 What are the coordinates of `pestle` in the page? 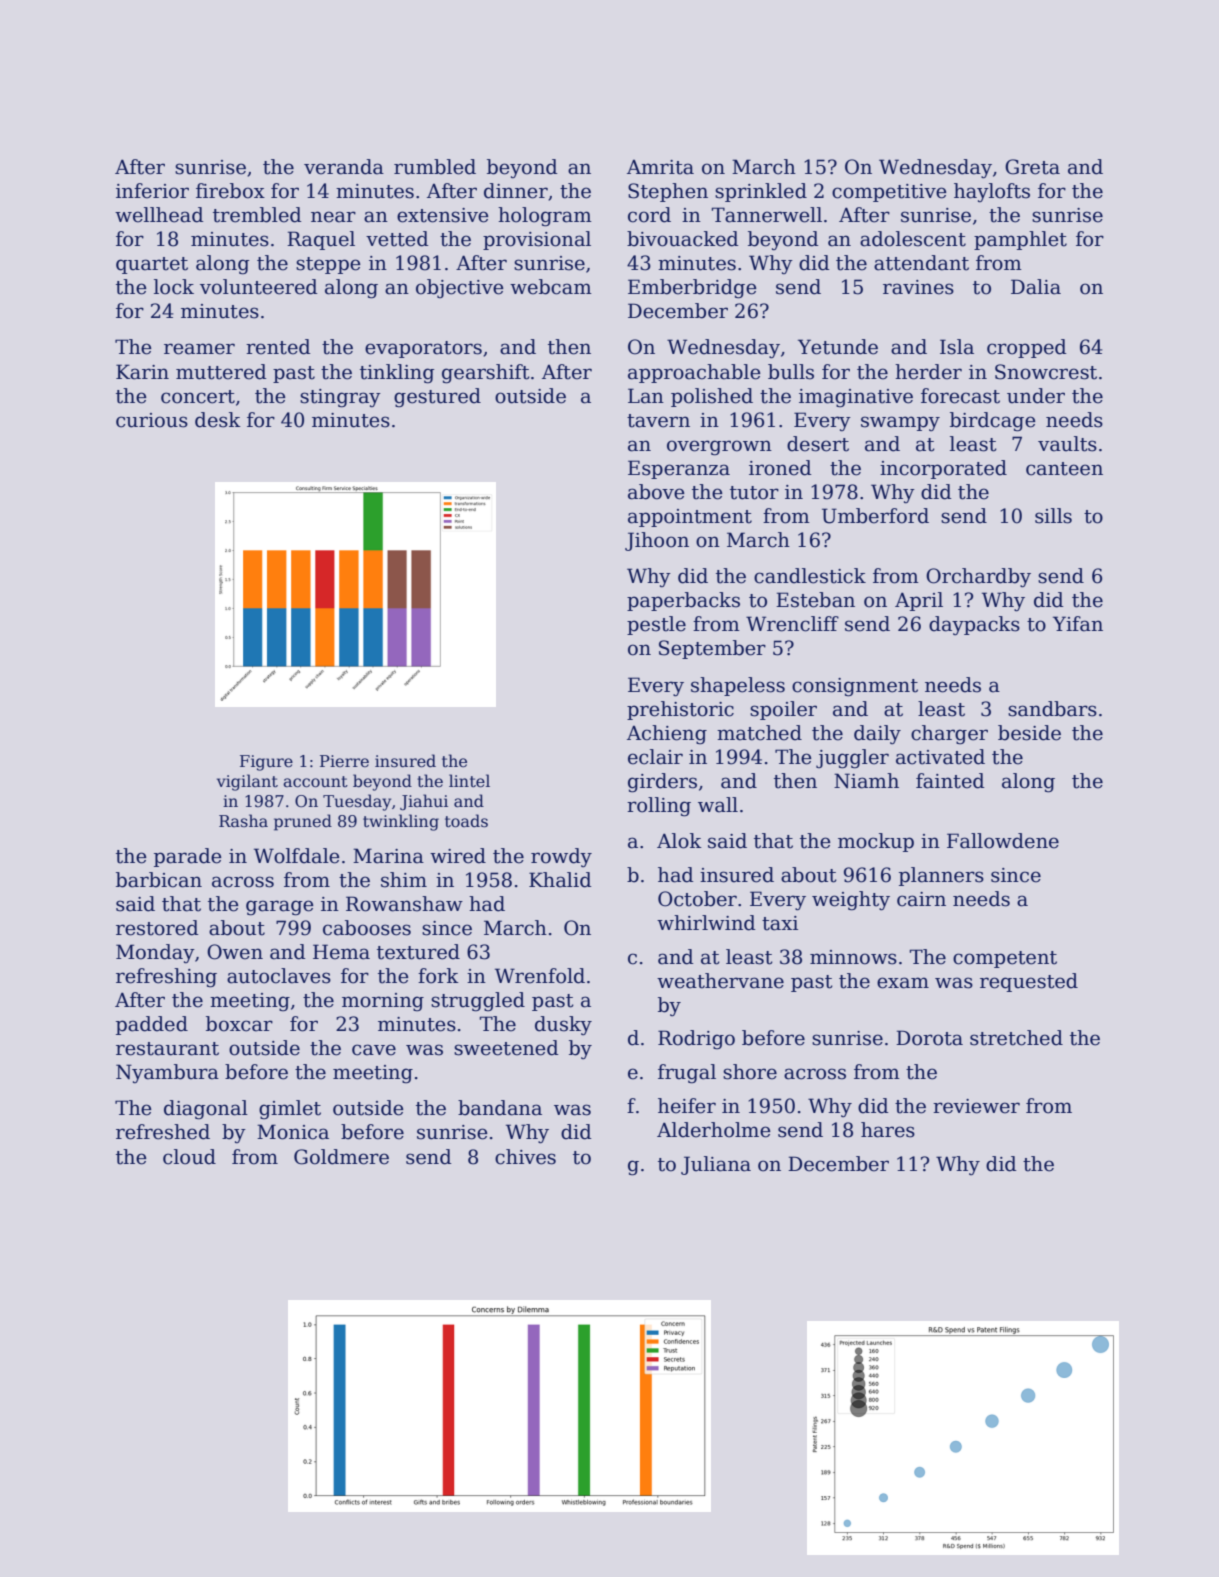 It's located at (656, 625).
